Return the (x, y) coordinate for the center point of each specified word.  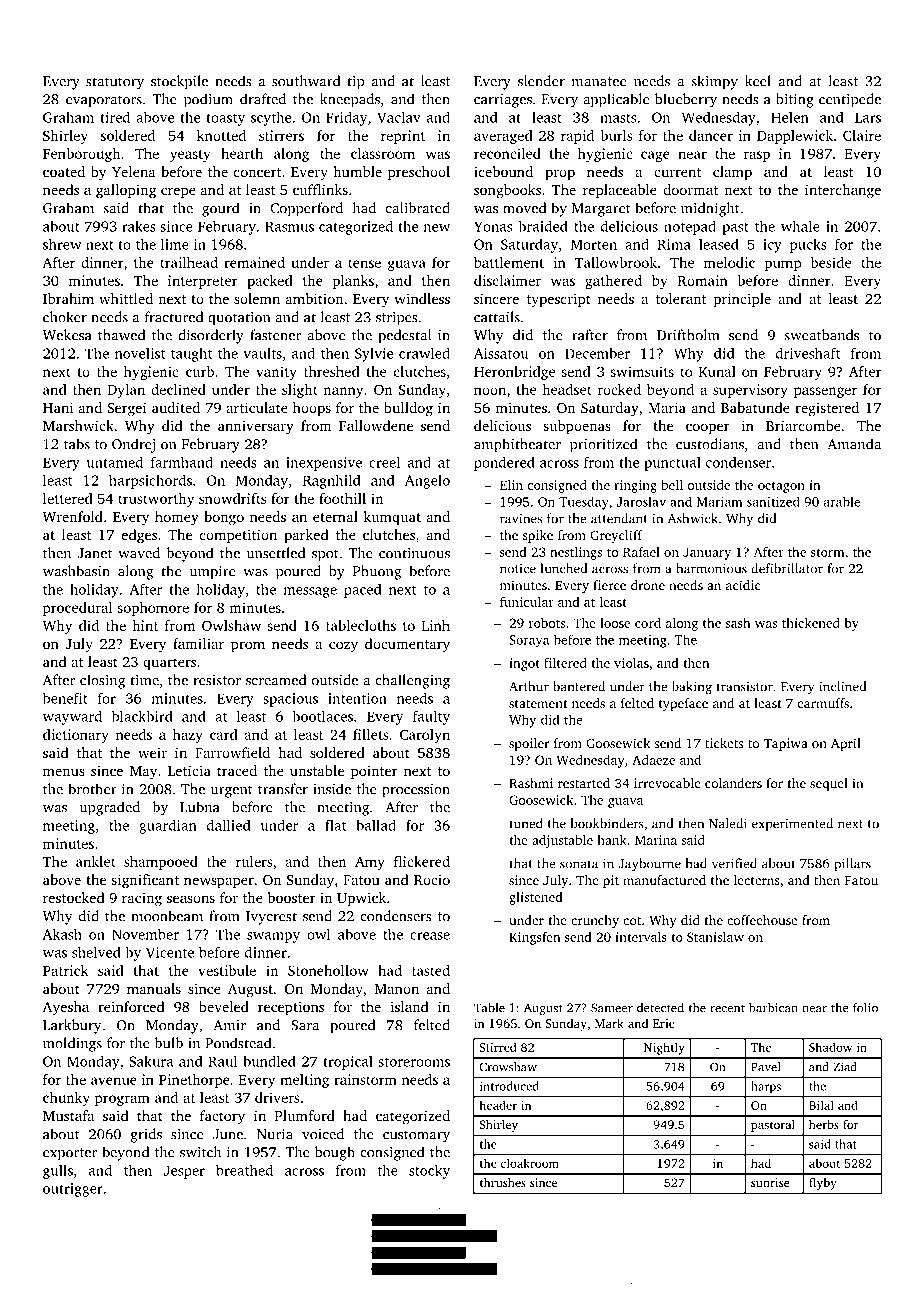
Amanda (854, 444)
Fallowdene (376, 425)
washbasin (76, 571)
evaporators (104, 101)
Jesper (184, 1172)
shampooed (161, 863)
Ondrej (133, 445)
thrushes (503, 1182)
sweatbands (821, 335)
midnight (710, 209)
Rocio (432, 879)
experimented (792, 824)
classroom (383, 153)
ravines (521, 519)
